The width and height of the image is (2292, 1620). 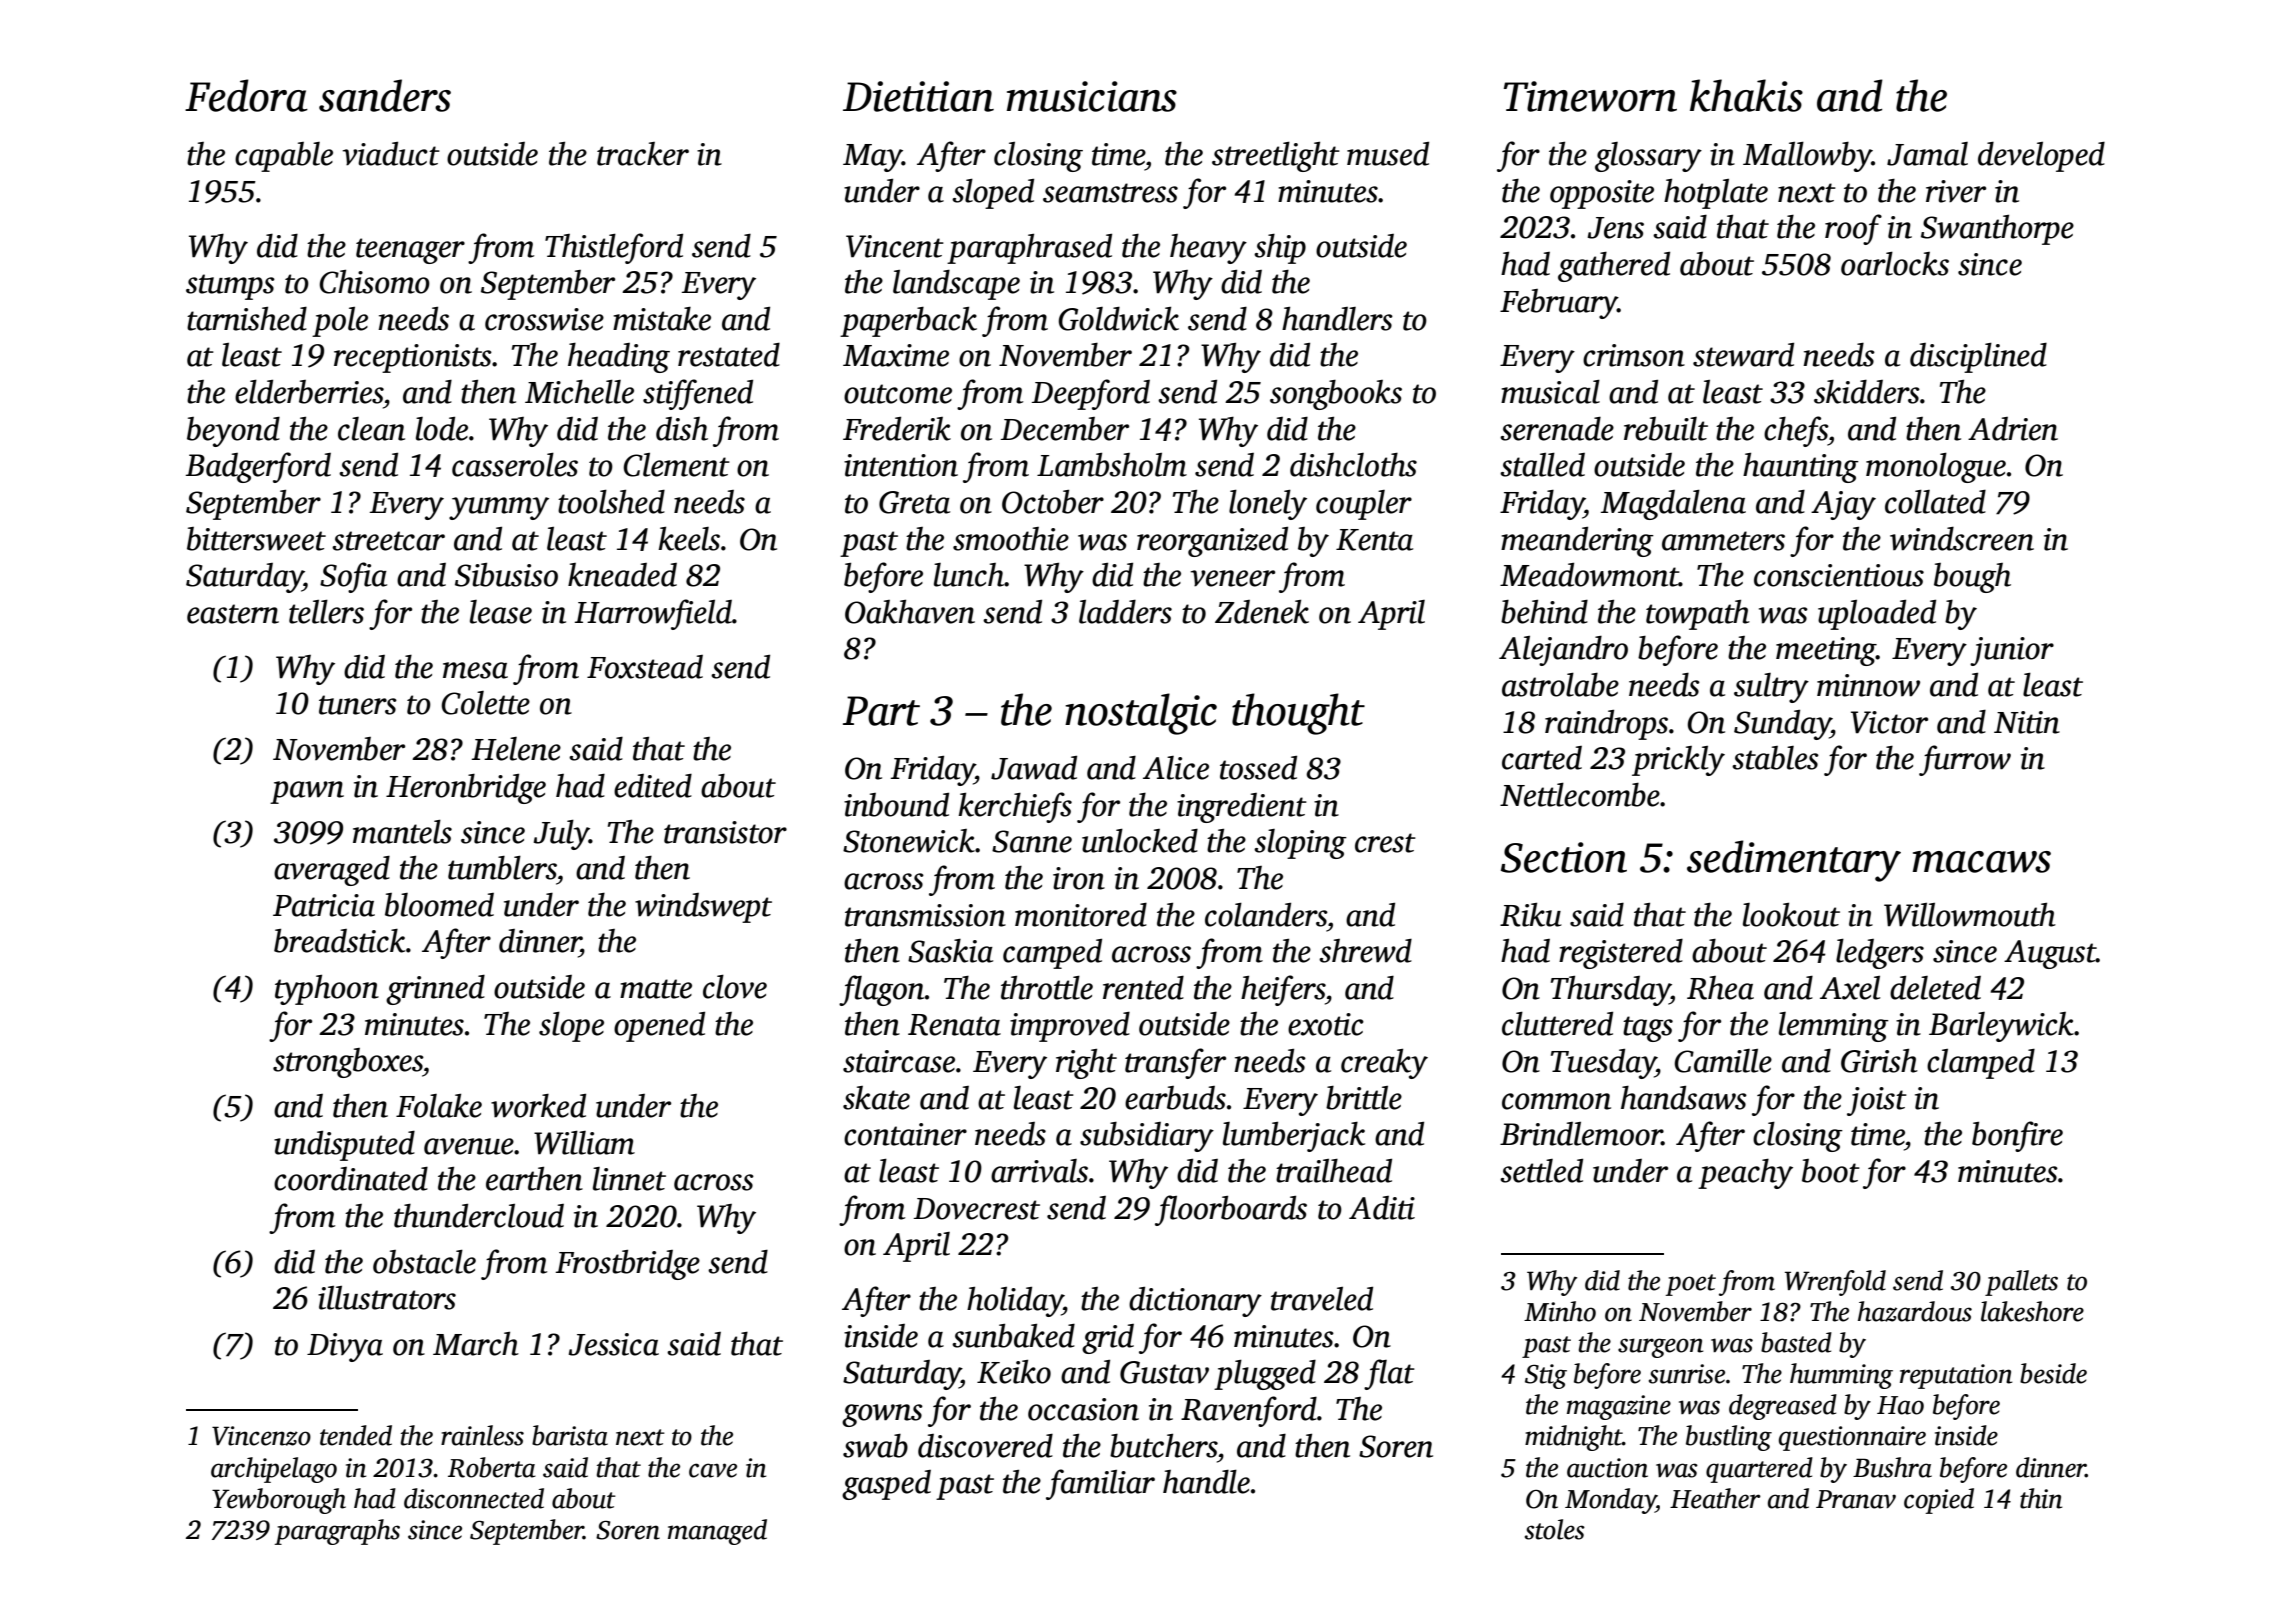 I want to click on auction, so click(x=1607, y=1468).
